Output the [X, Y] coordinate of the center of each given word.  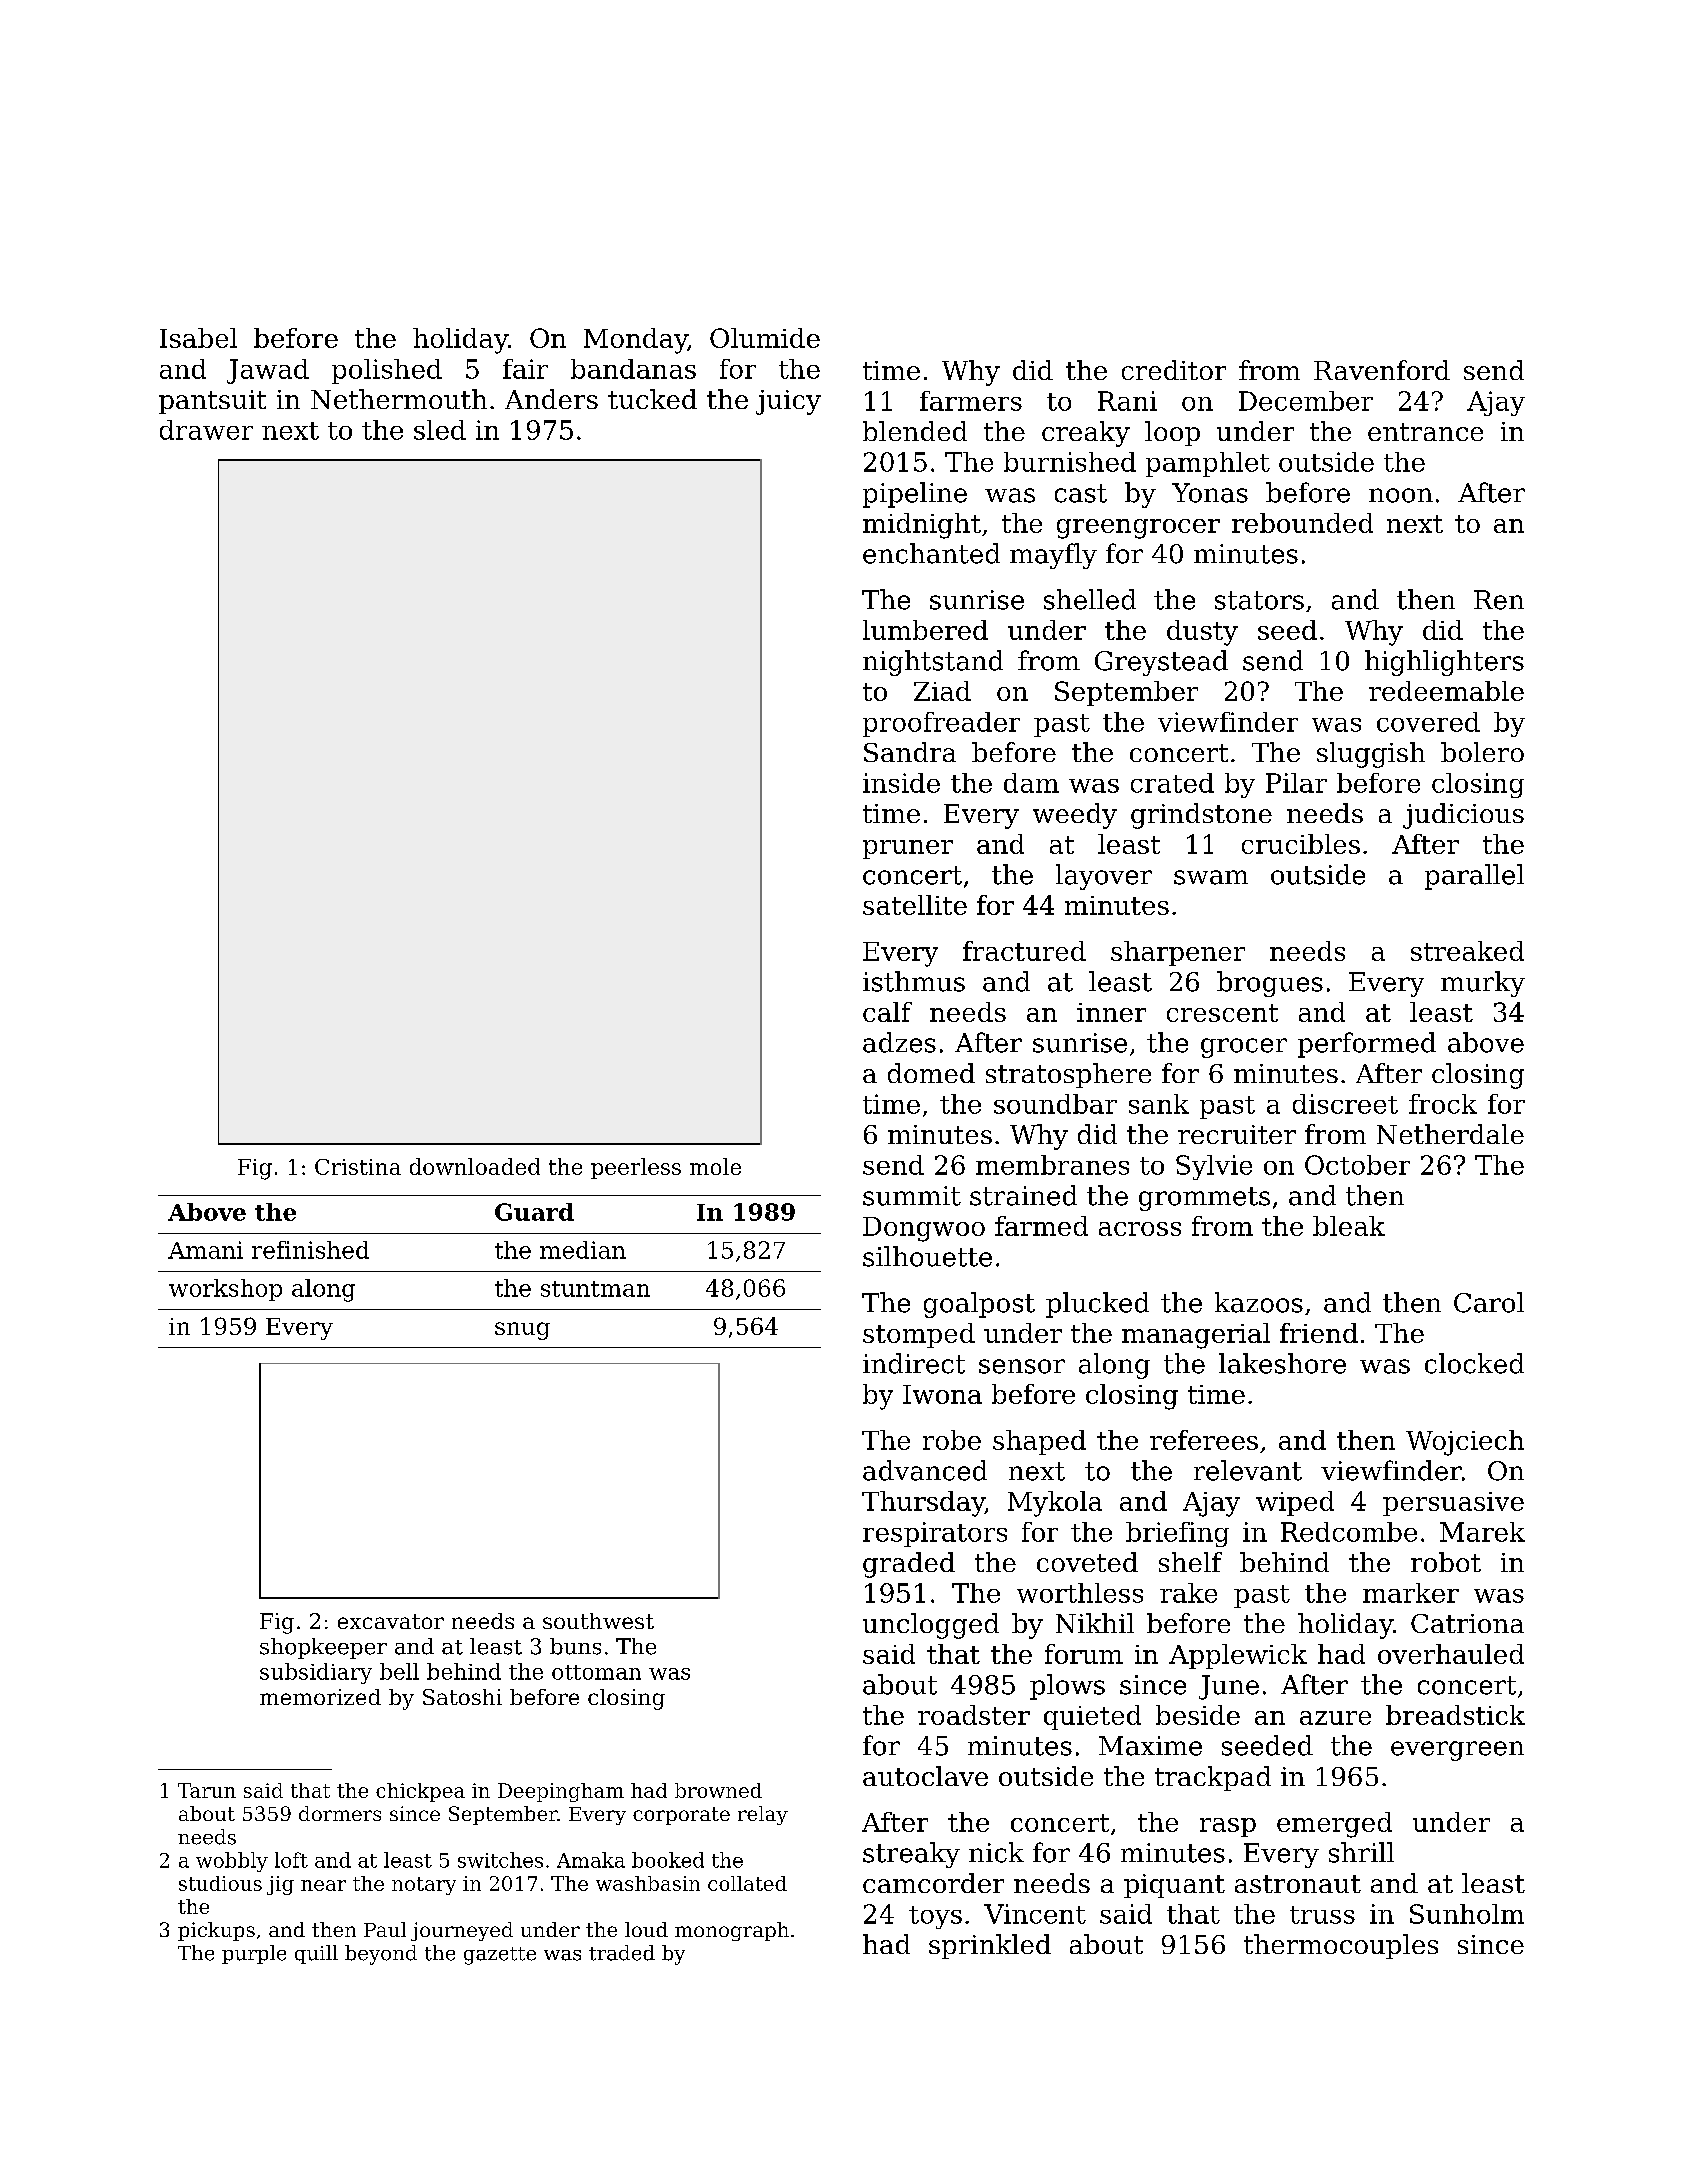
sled [440, 430]
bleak [1349, 1226]
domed [931, 1073]
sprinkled [990, 1946]
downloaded [475, 1166]
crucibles [1301, 844]
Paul [385, 1929]
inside [901, 783]
